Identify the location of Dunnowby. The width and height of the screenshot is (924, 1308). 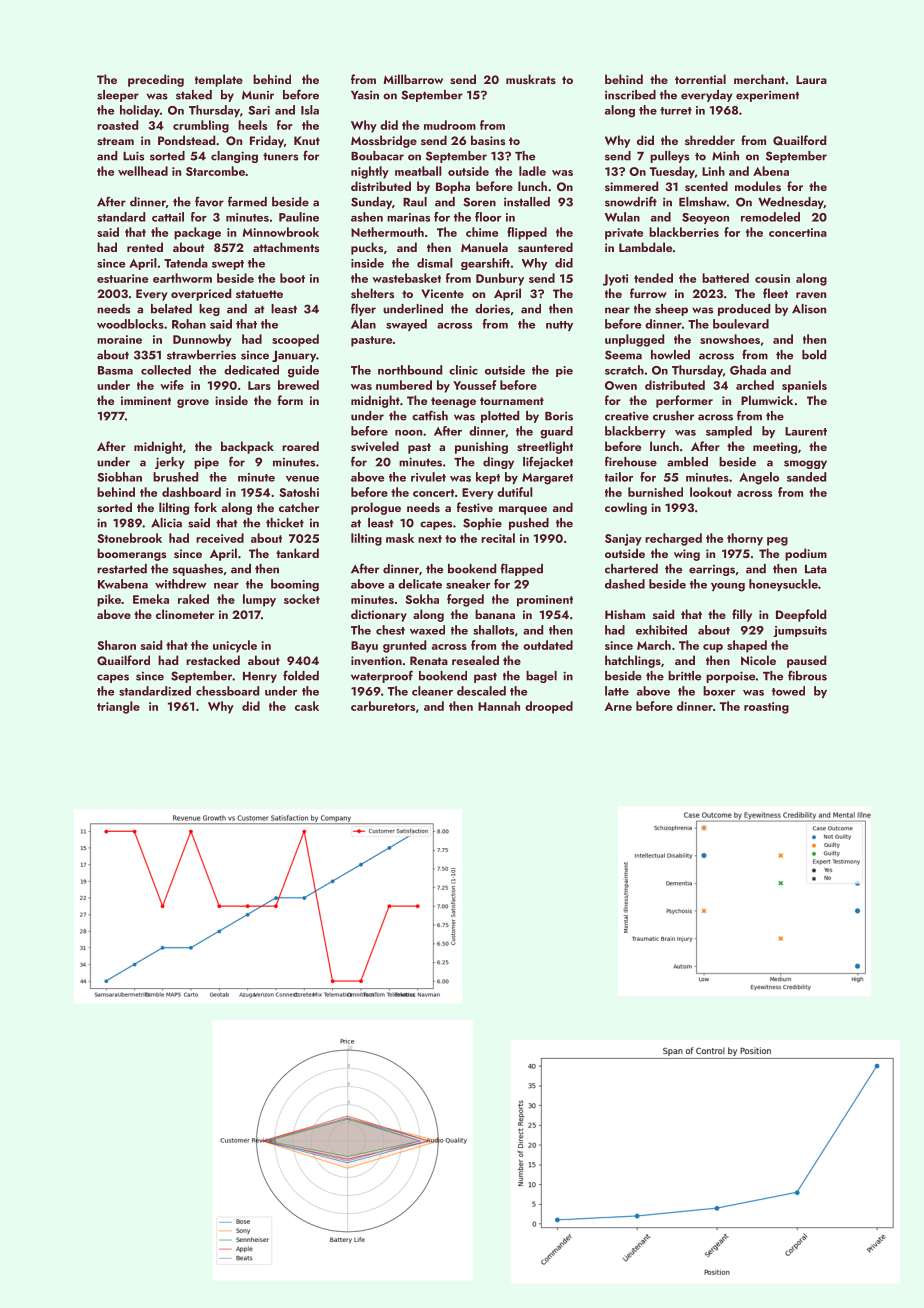
(202, 340).
